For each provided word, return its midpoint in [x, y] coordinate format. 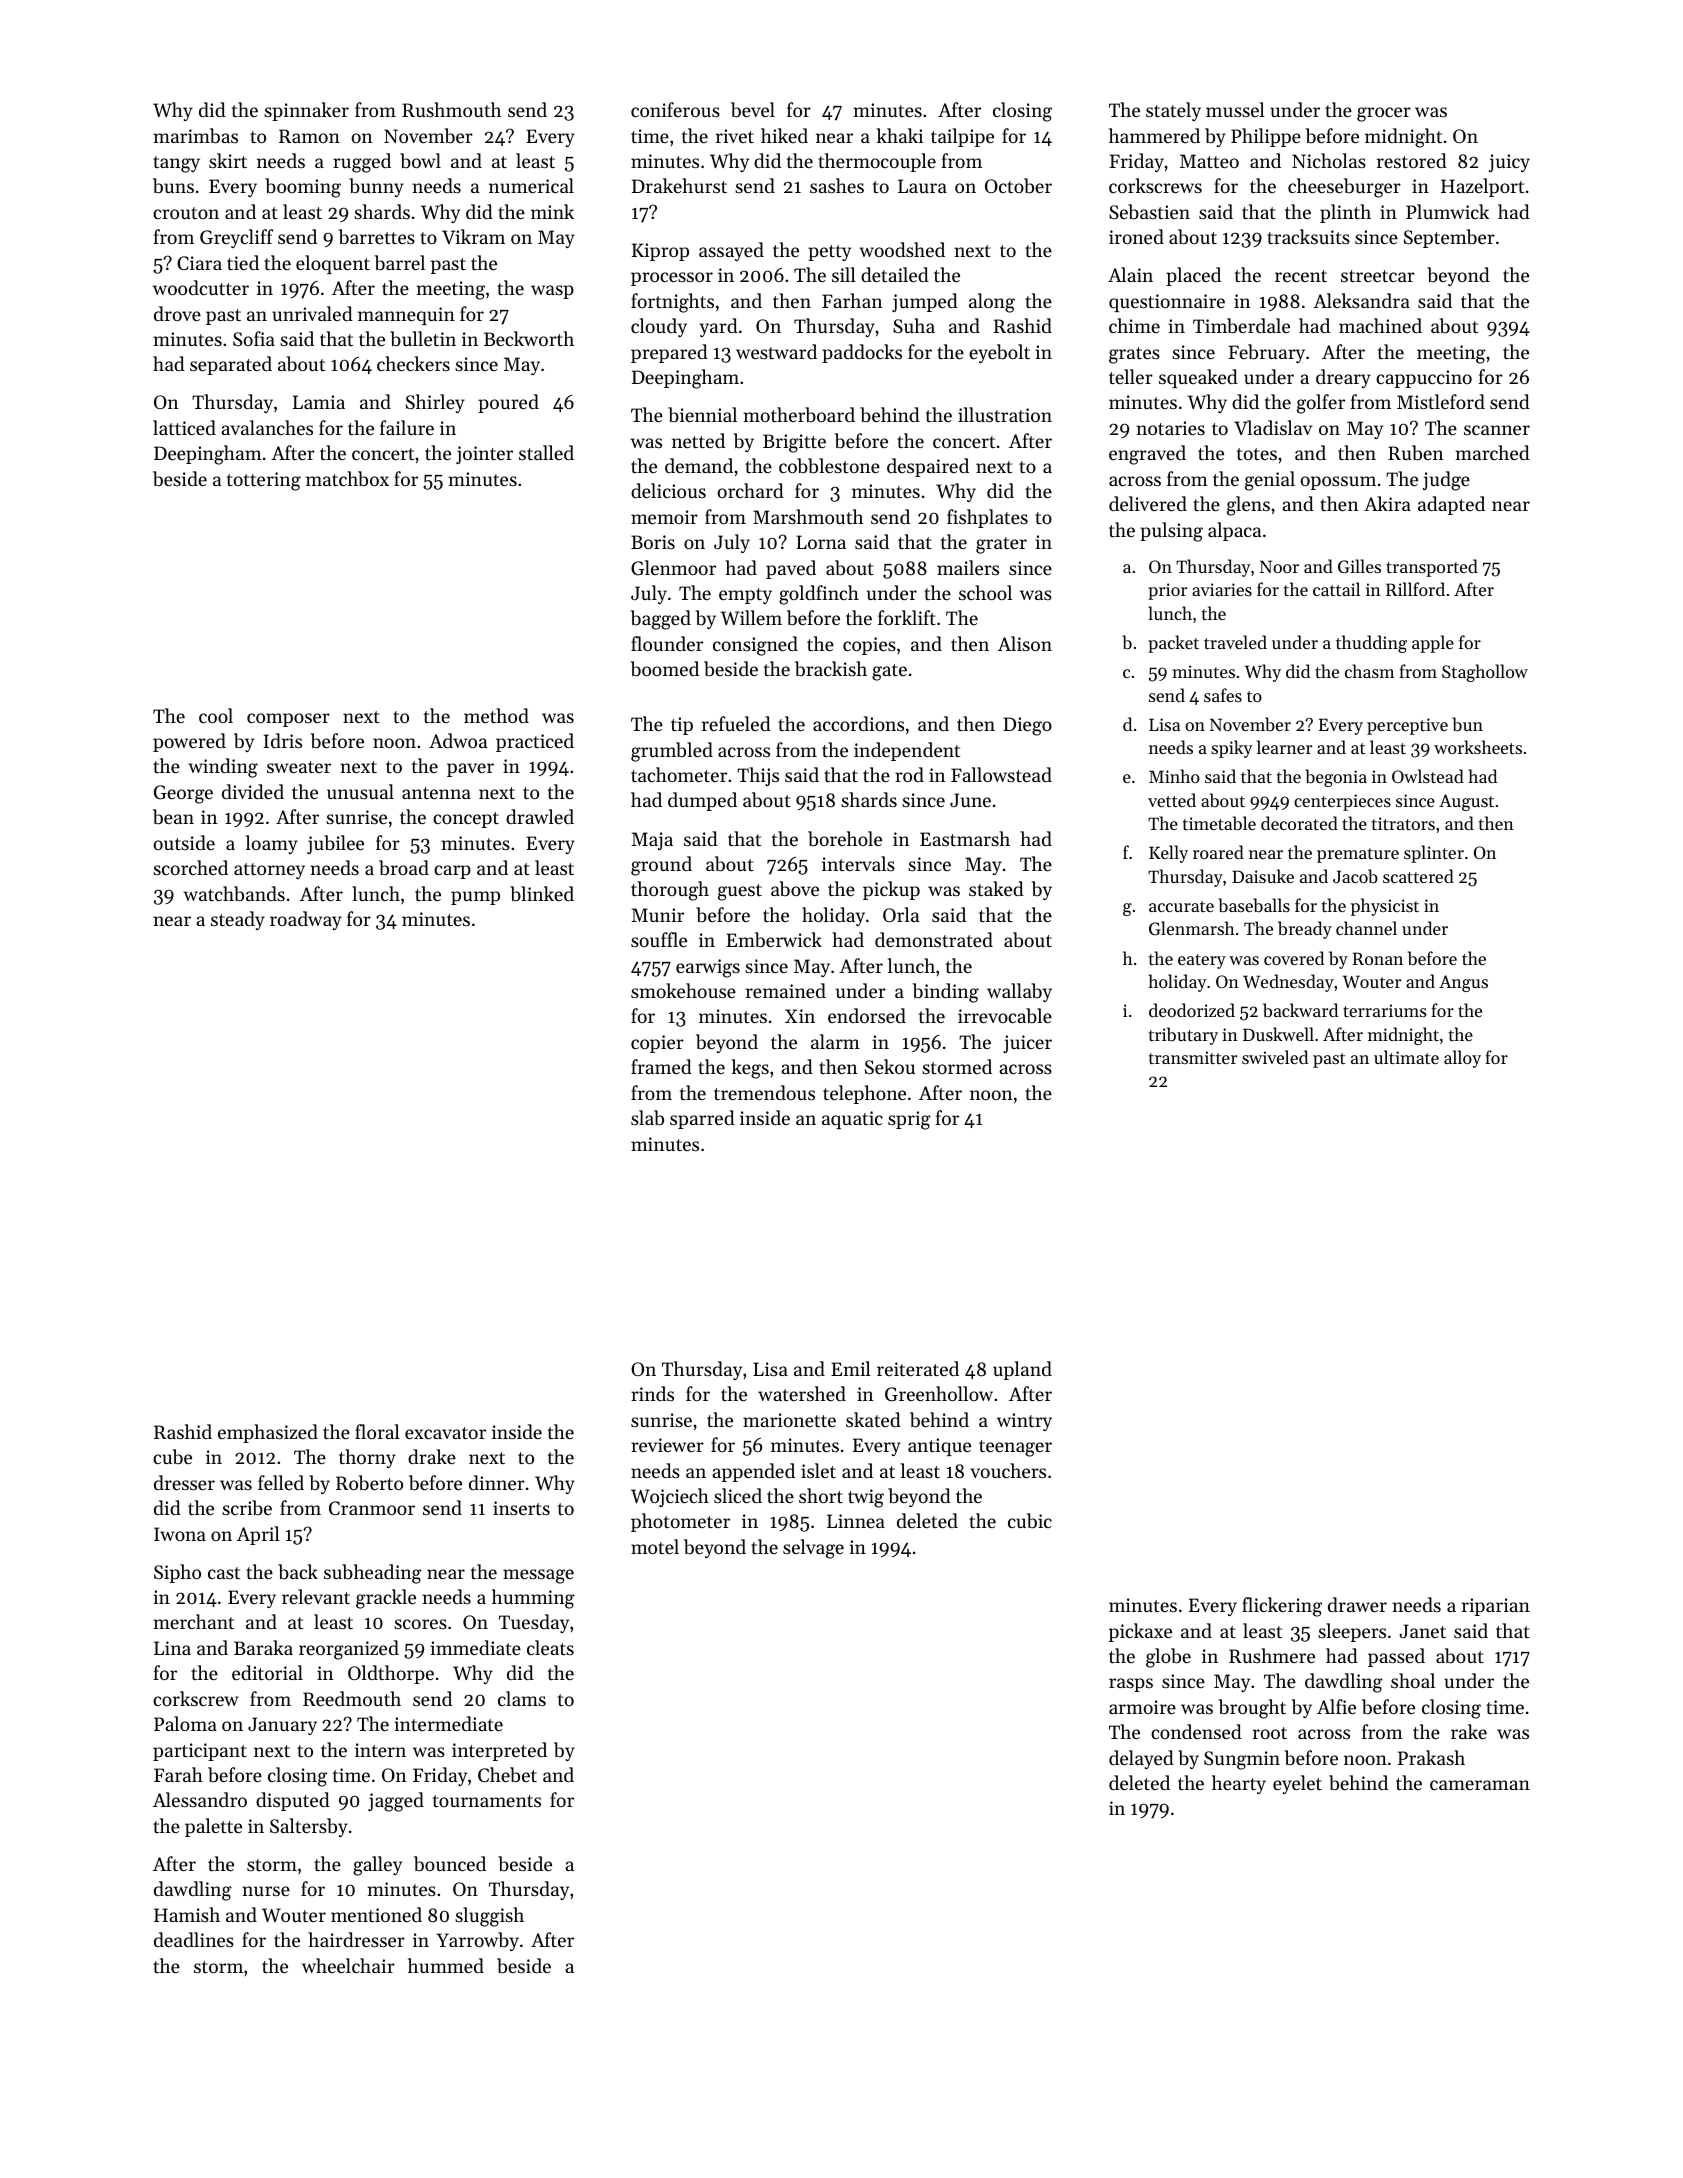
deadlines [194, 1939]
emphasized [268, 1433]
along [992, 303]
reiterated [918, 1368]
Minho [1174, 776]
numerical [531, 185]
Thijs [758, 776]
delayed [1141, 1759]
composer [288, 720]
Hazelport [1482, 187]
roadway [306, 920]
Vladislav [1273, 427]
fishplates [987, 518]
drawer [1357, 1604]
